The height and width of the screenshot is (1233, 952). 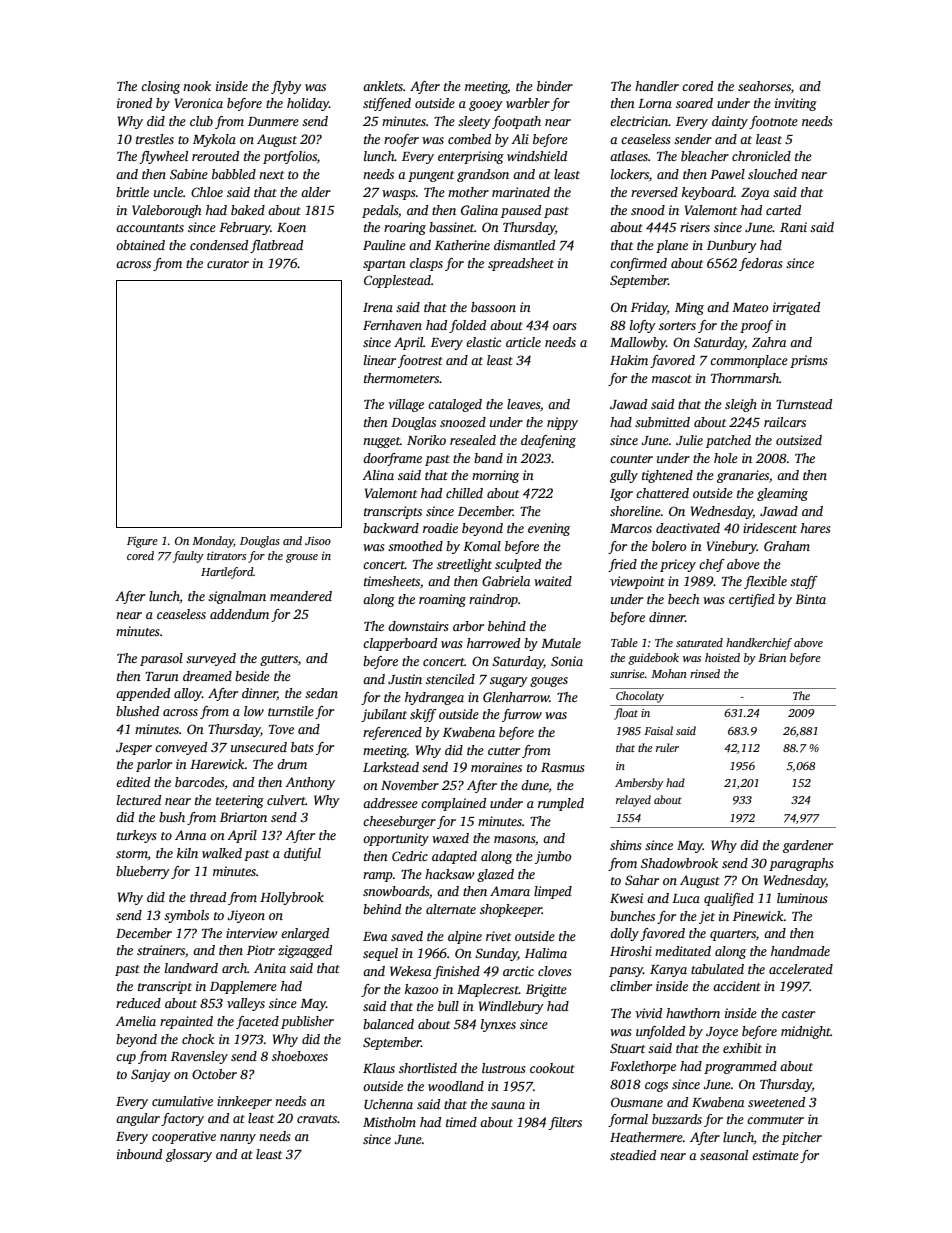 I want to click on gooey, so click(x=486, y=106).
